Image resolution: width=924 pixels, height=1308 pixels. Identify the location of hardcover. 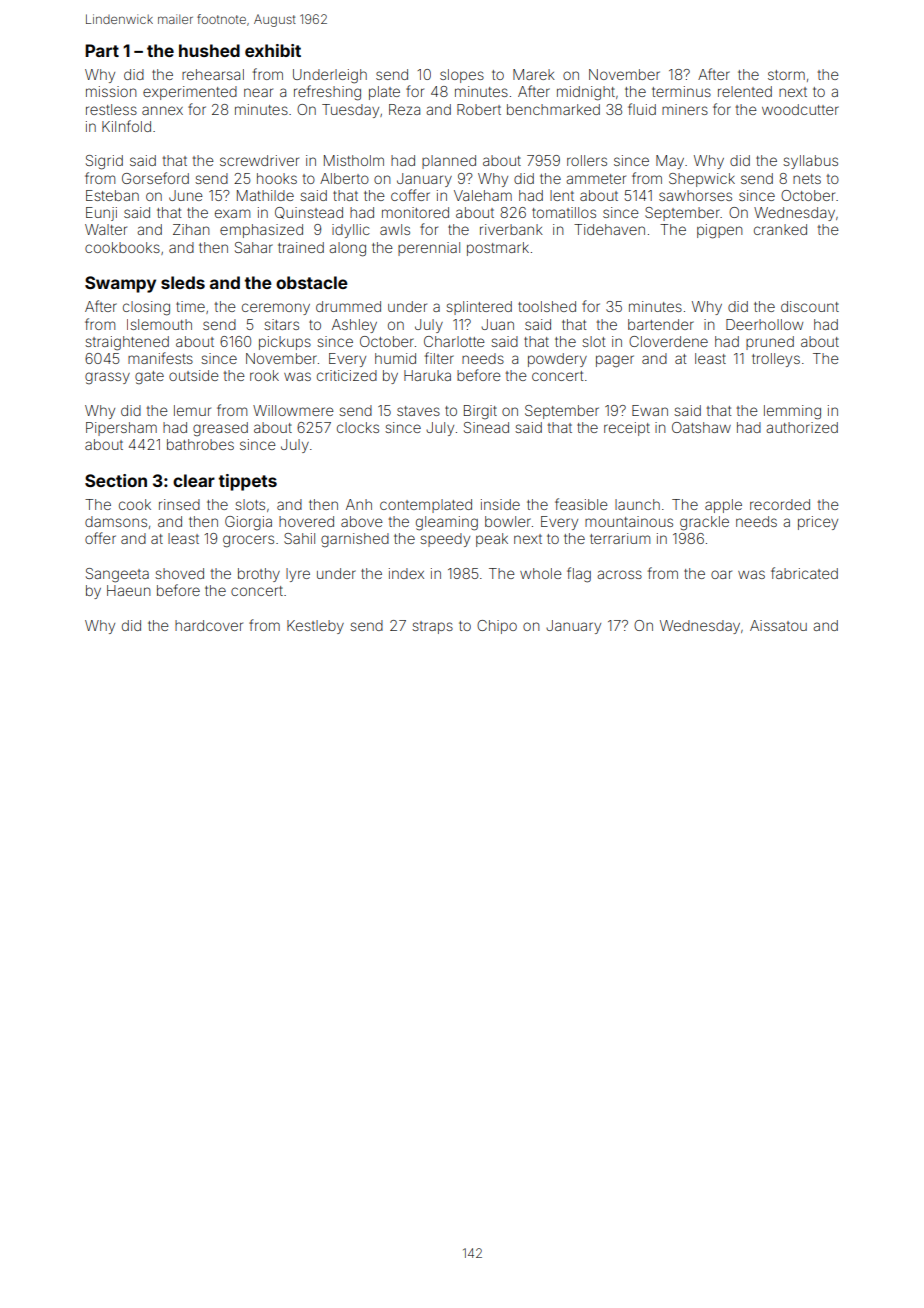
(209, 625).
